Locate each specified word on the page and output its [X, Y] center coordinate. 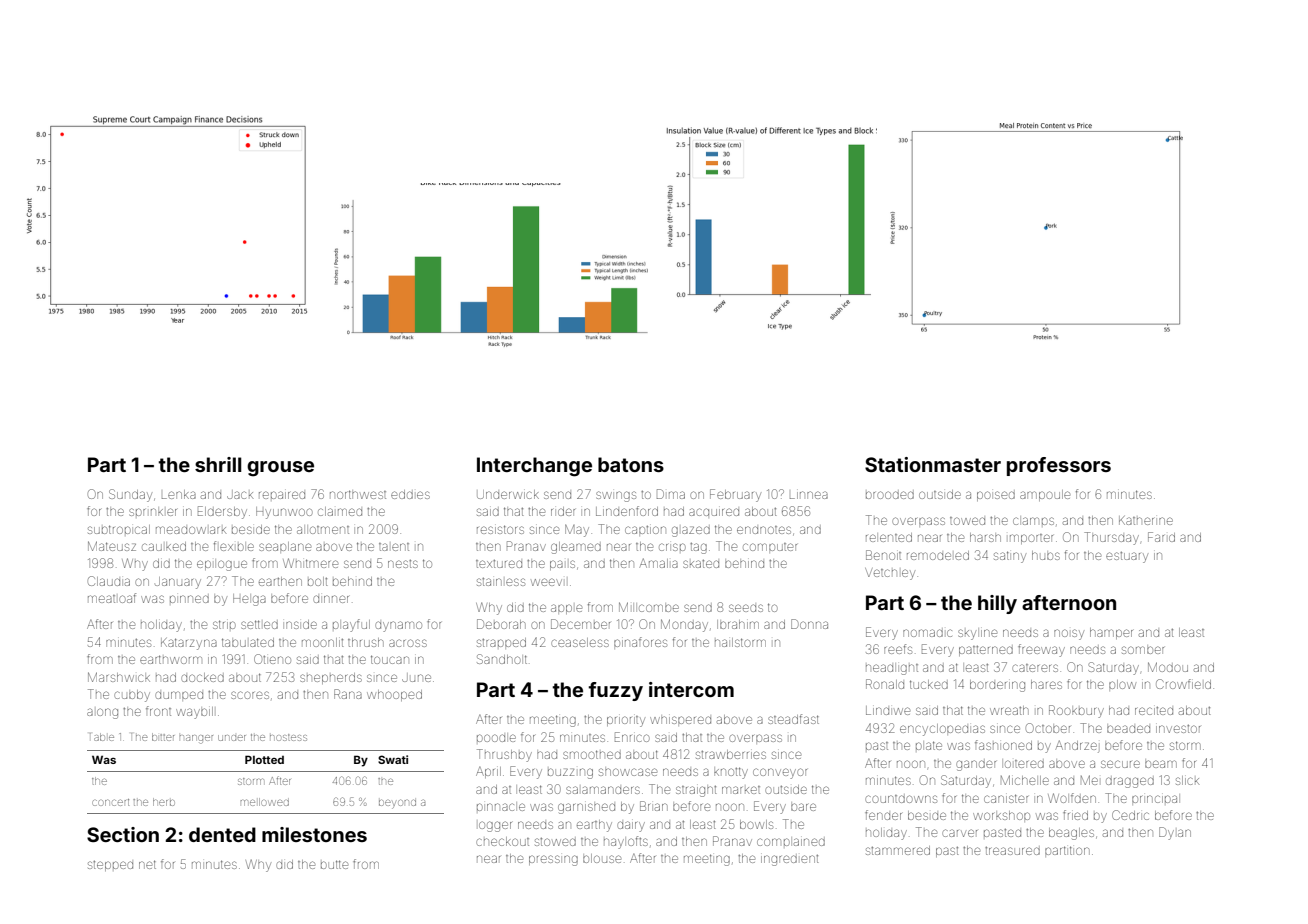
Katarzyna [189, 644]
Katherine [1146, 520]
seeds [746, 608]
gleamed [576, 548]
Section [123, 834]
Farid [1161, 537]
